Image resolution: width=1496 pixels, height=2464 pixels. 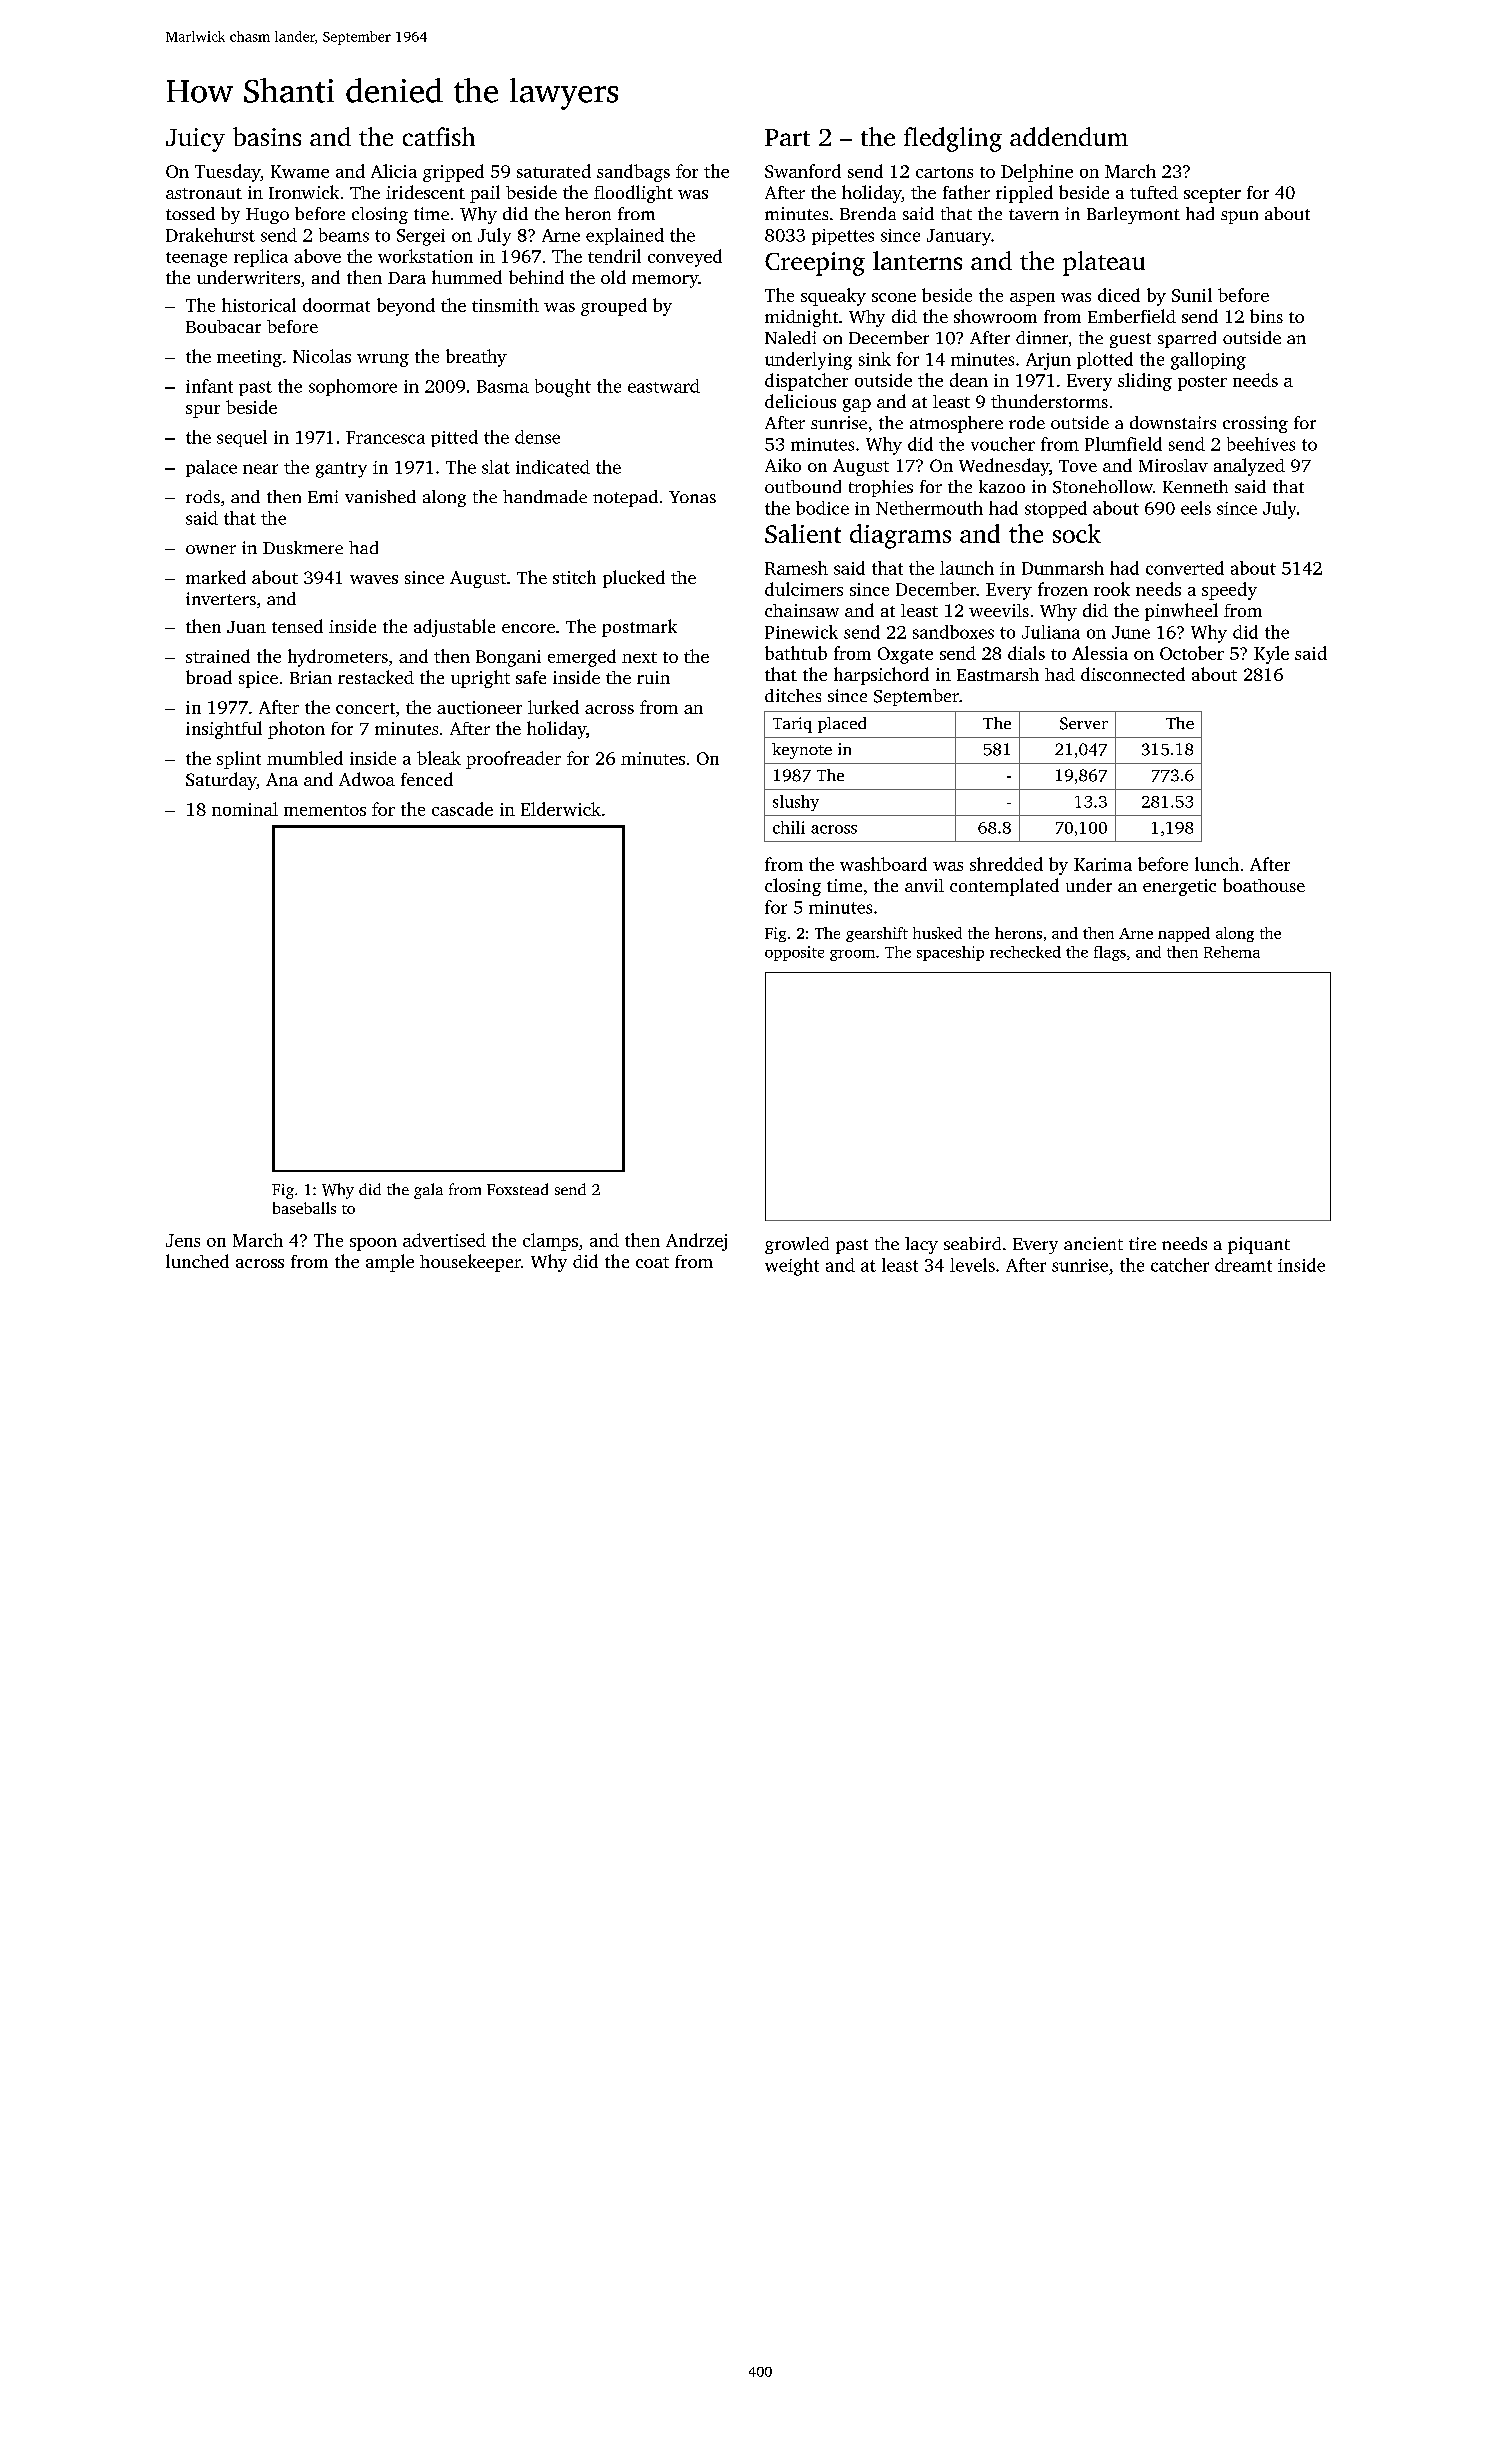 What do you see at coordinates (428, 1191) in the screenshot?
I see `gala` at bounding box center [428, 1191].
